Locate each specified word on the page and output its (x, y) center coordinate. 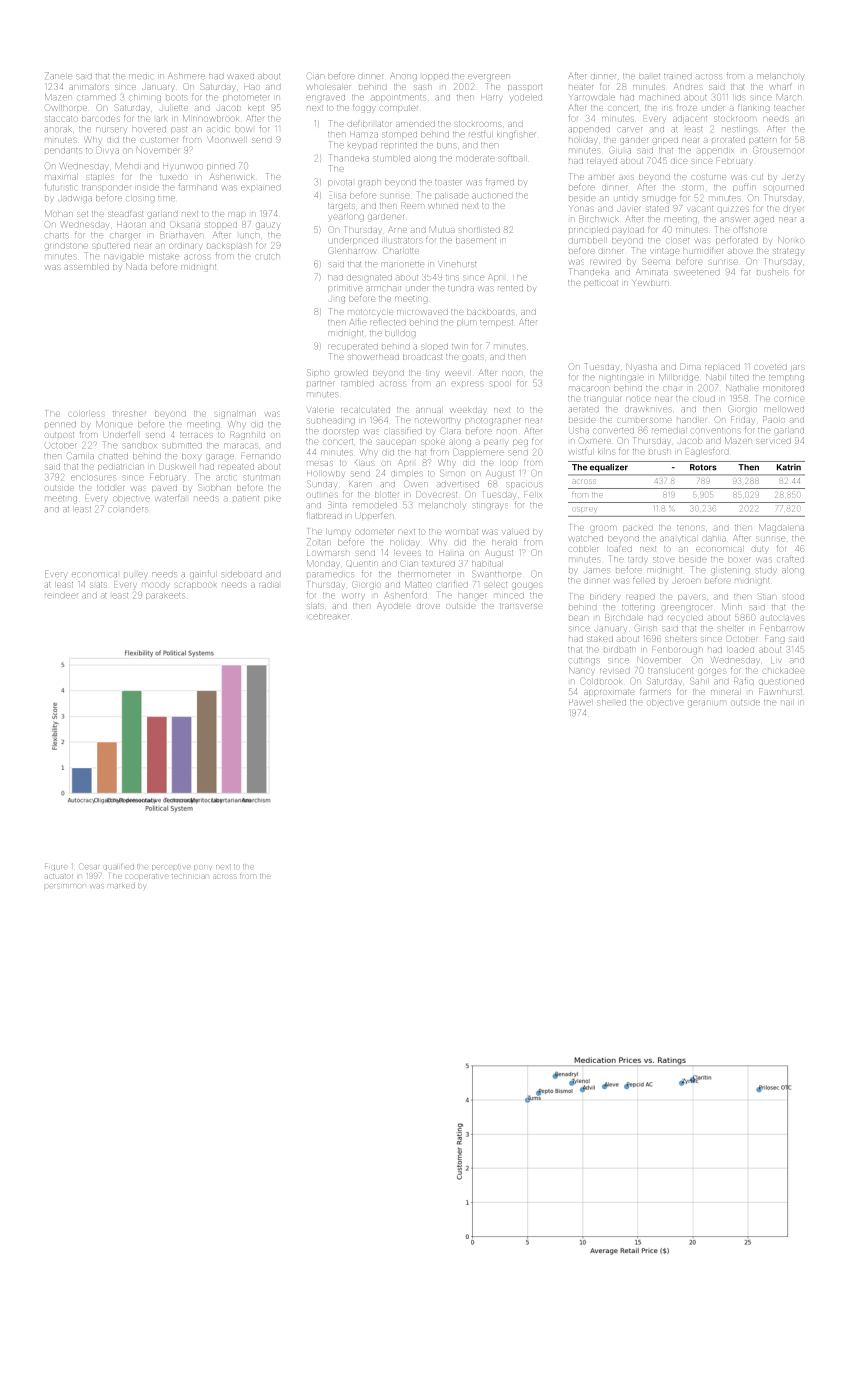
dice (679, 161)
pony (202, 867)
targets (341, 207)
